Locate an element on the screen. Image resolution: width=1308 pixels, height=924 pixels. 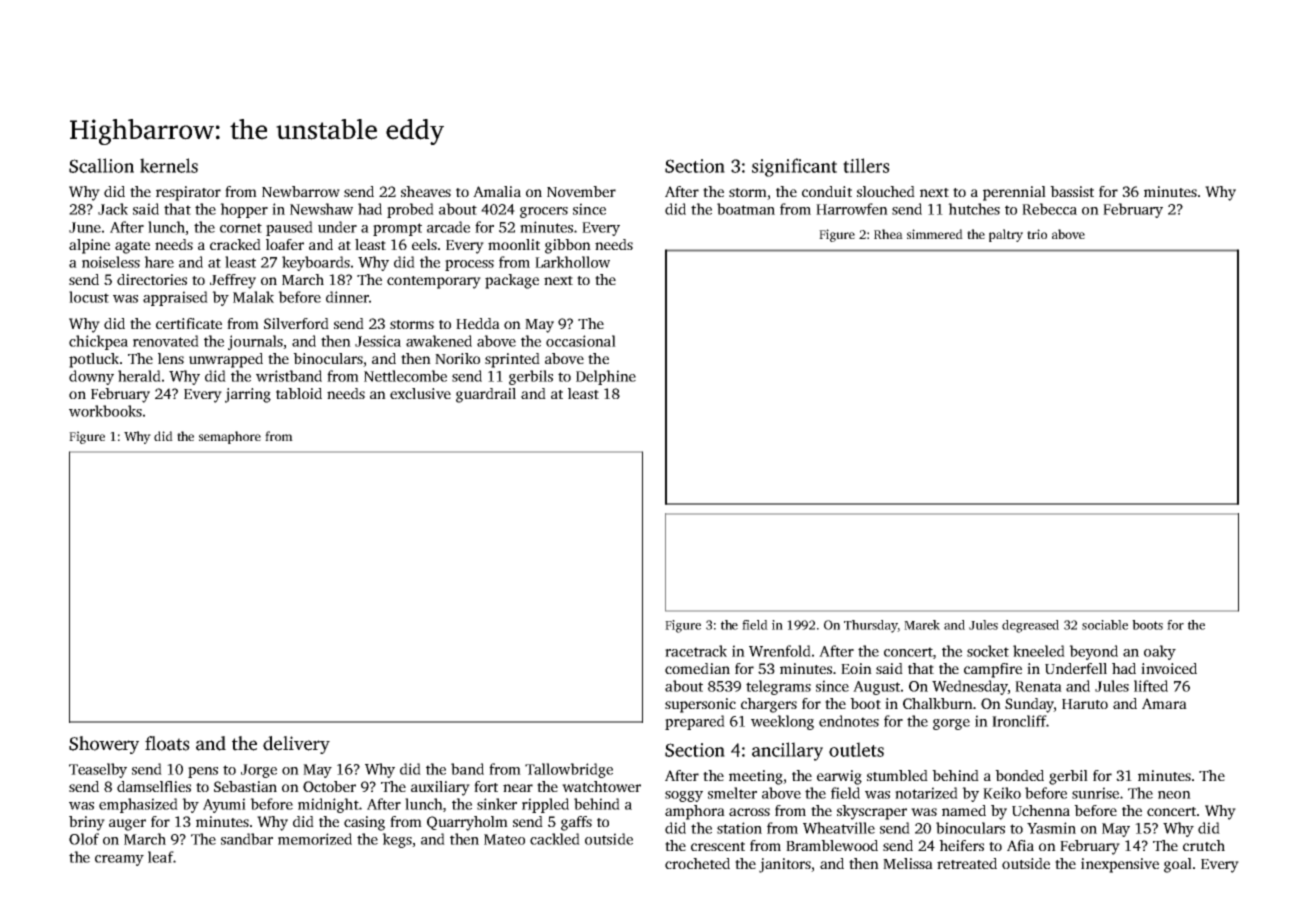
trio is located at coordinates (1037, 234).
